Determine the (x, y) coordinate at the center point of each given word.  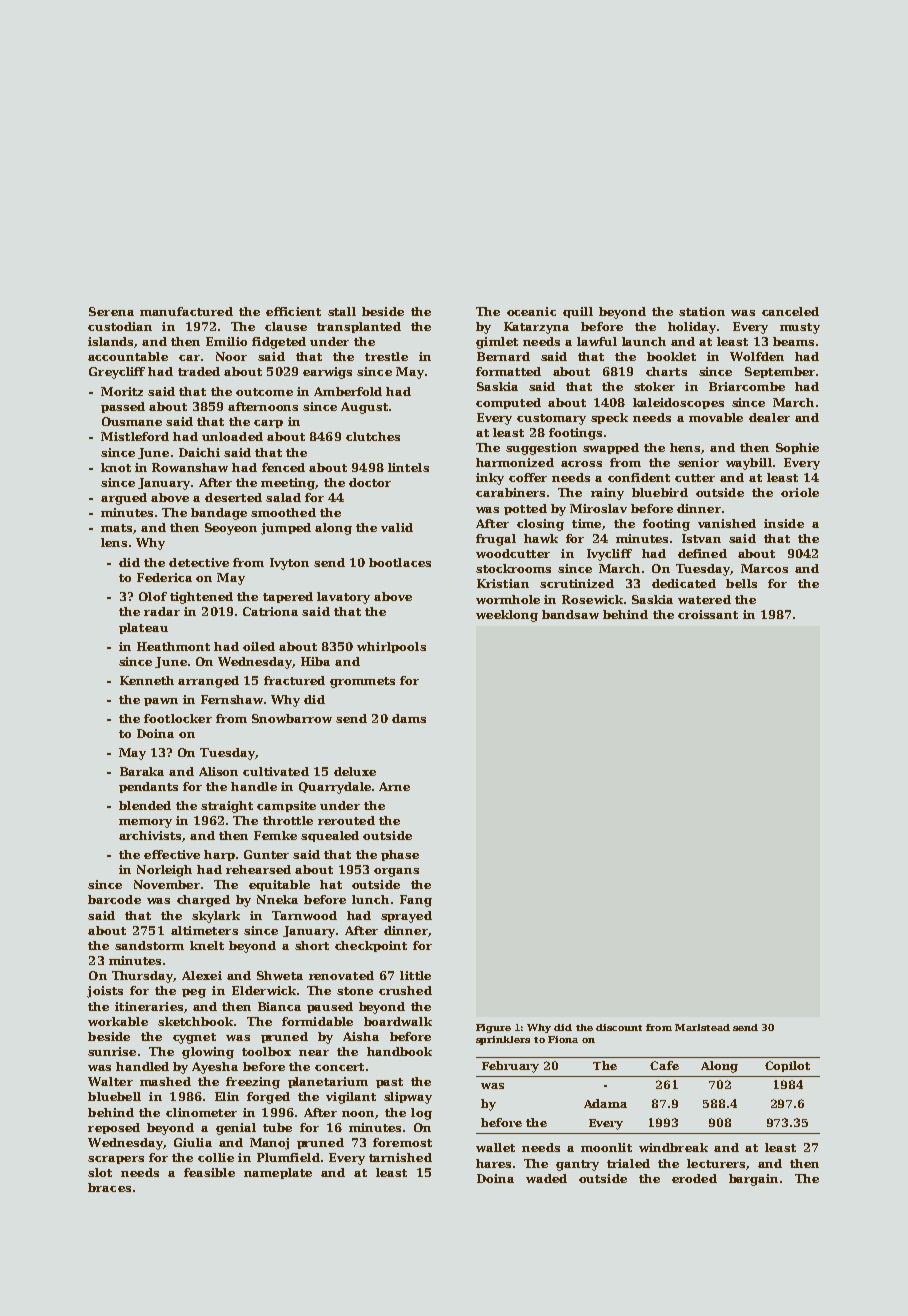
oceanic (531, 311)
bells (741, 583)
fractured (294, 680)
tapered (288, 597)
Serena (111, 311)
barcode (114, 899)
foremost (402, 1142)
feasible (209, 1172)
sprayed (406, 917)
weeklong (507, 616)
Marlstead (702, 1027)
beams (793, 341)
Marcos (764, 568)
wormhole (508, 599)
